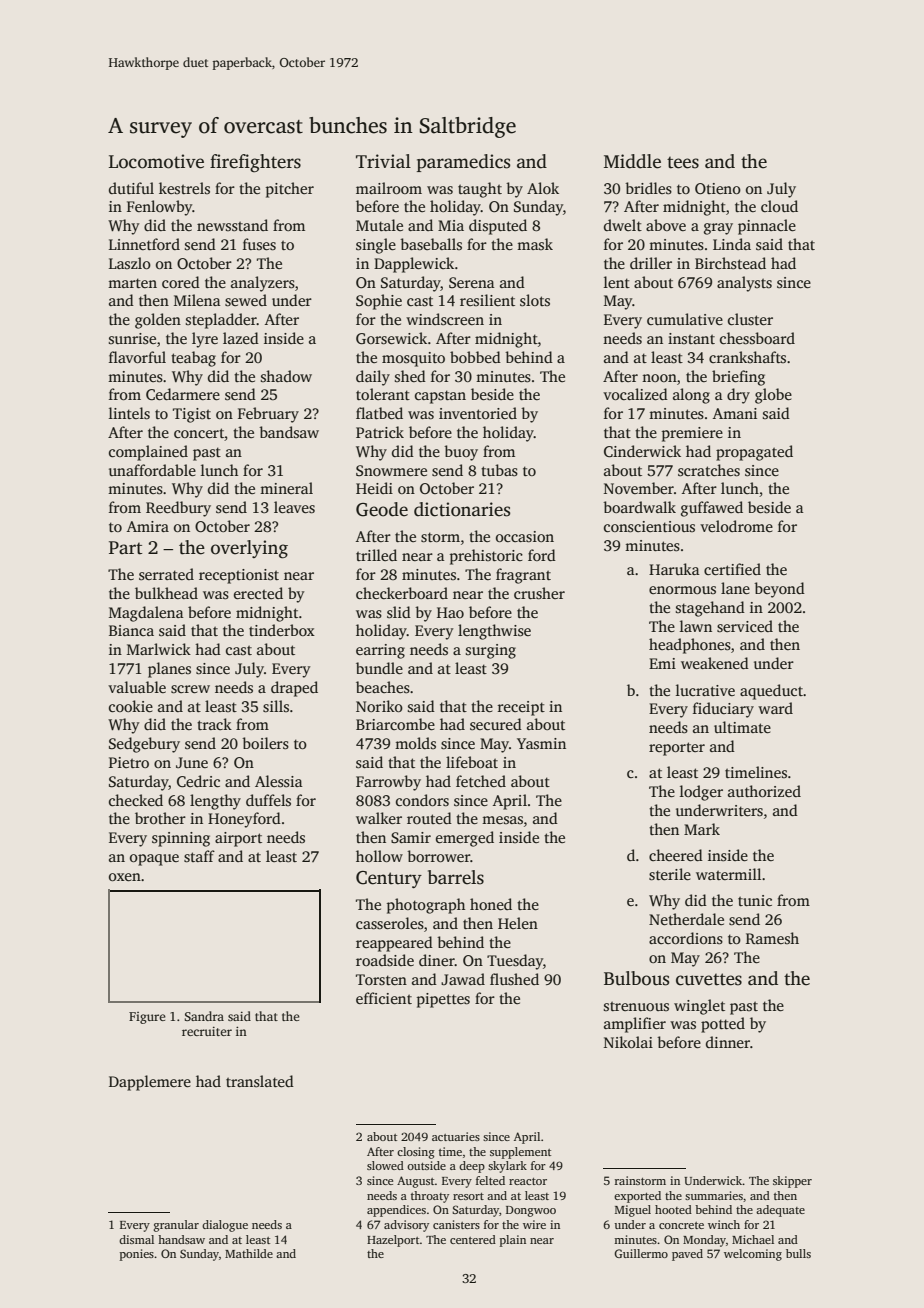 The width and height of the screenshot is (924, 1308). I want to click on pipettes, so click(443, 1000).
